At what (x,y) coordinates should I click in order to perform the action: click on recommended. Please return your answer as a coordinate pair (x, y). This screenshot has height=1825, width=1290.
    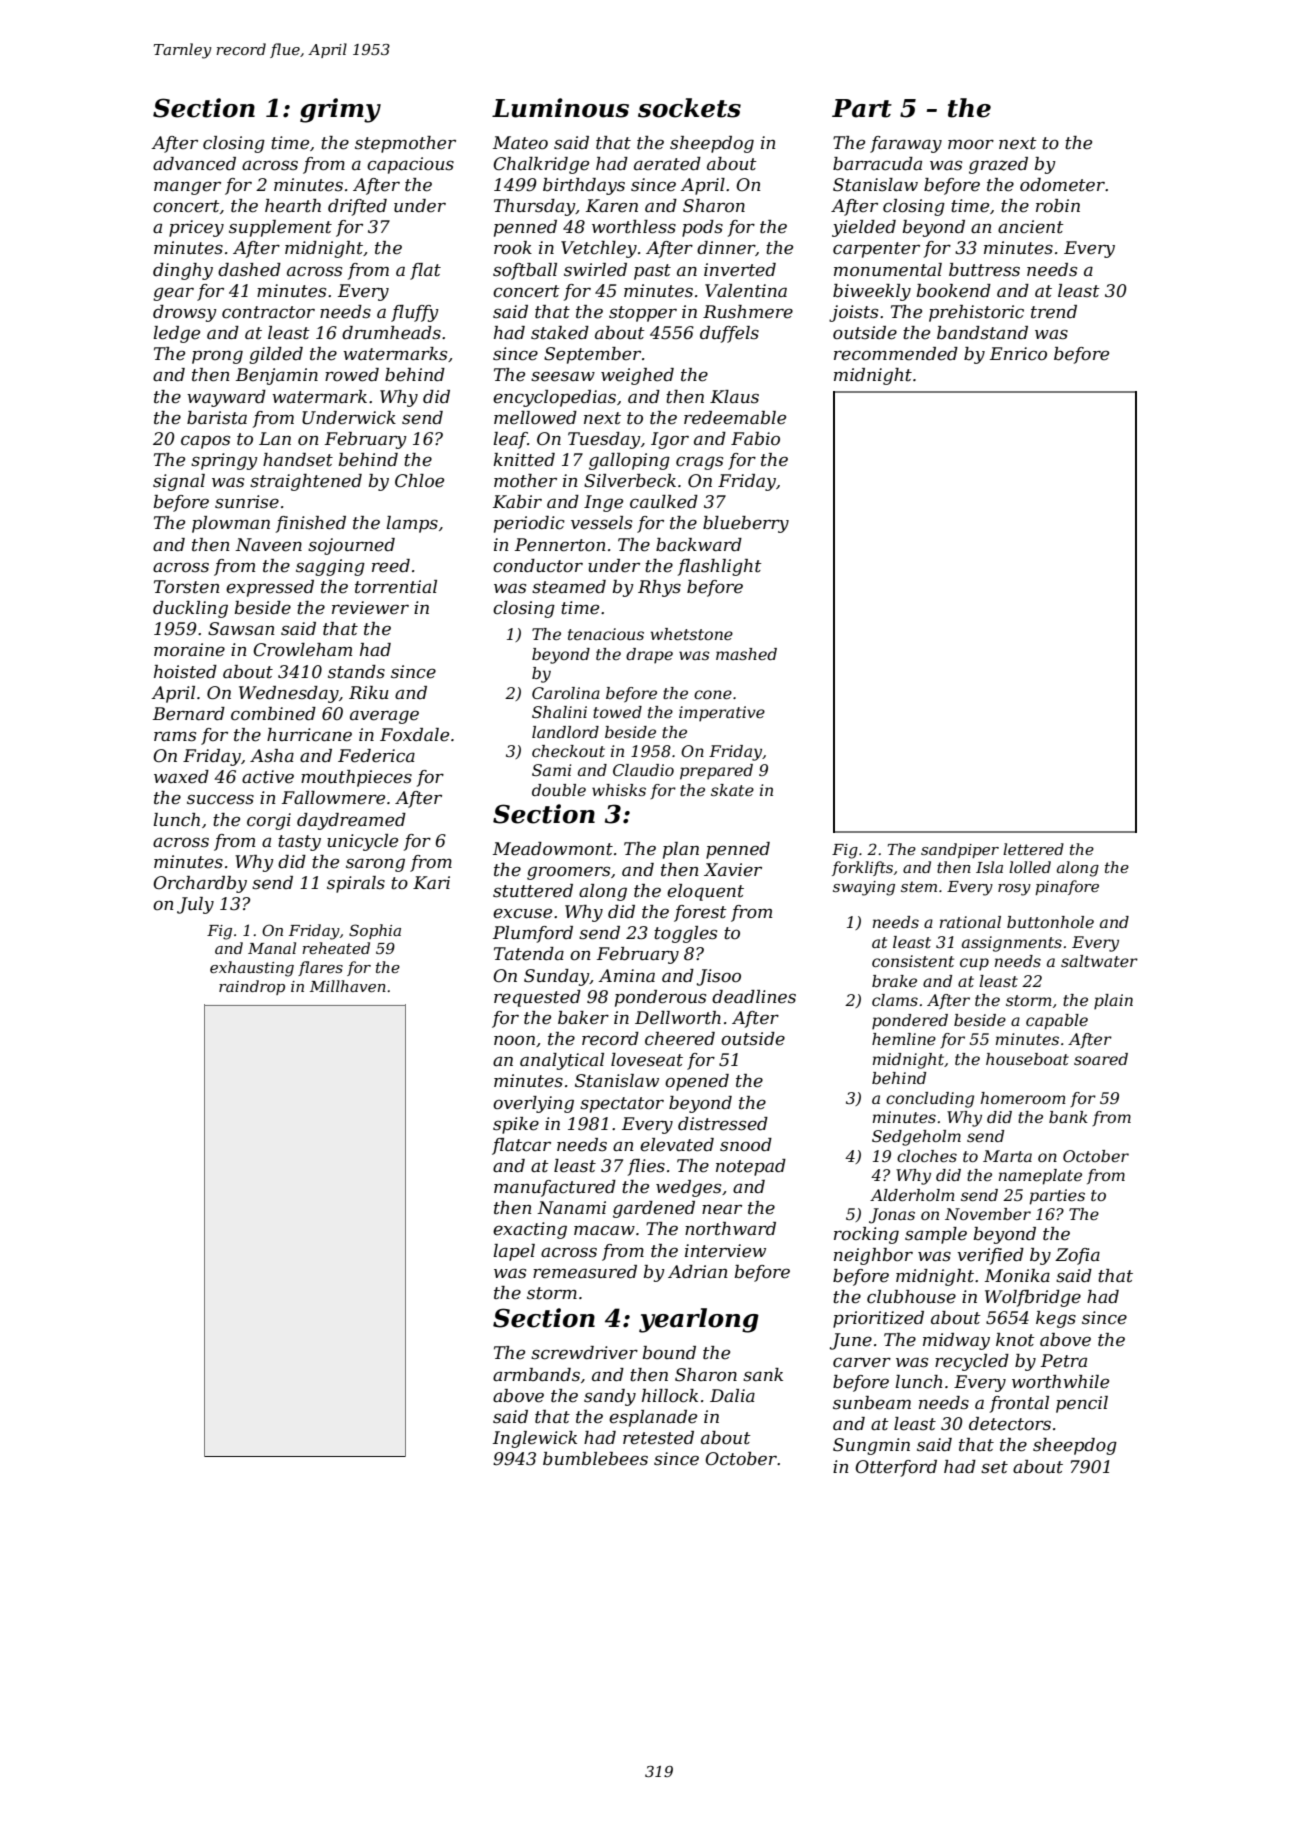
    Looking at the image, I should click on (896, 354).
